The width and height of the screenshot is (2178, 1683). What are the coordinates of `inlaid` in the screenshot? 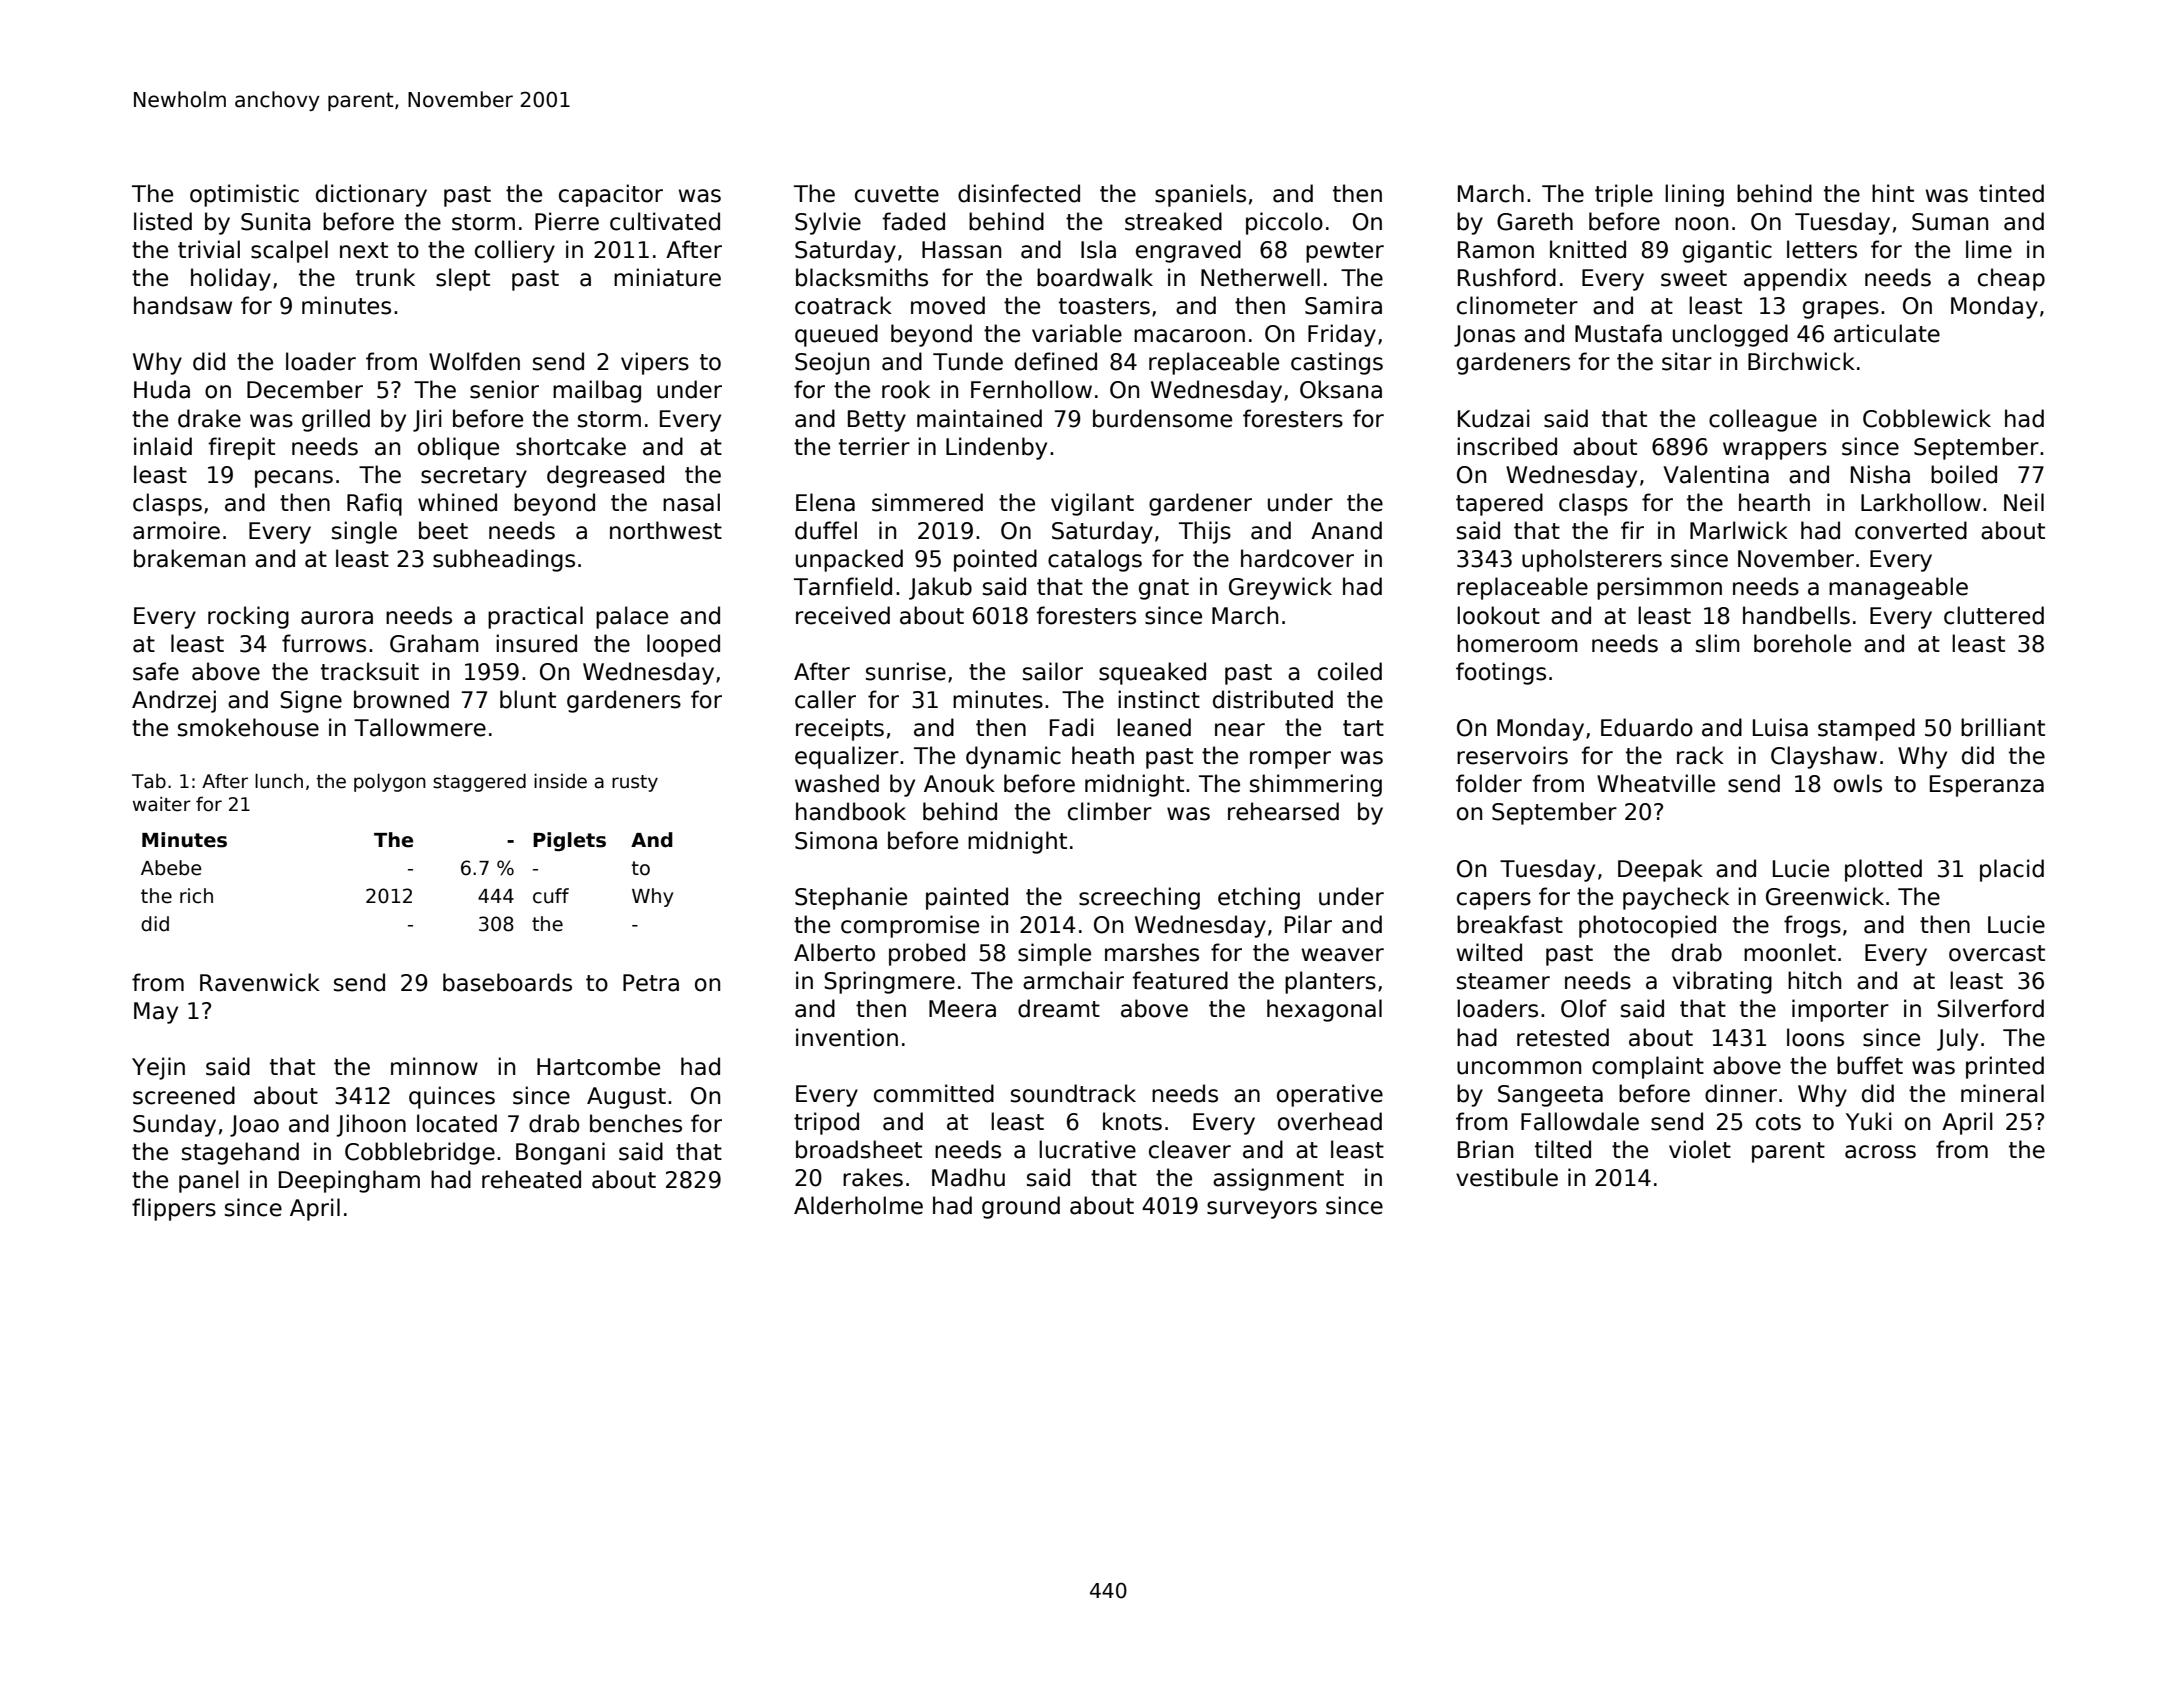 It's located at (163, 446).
